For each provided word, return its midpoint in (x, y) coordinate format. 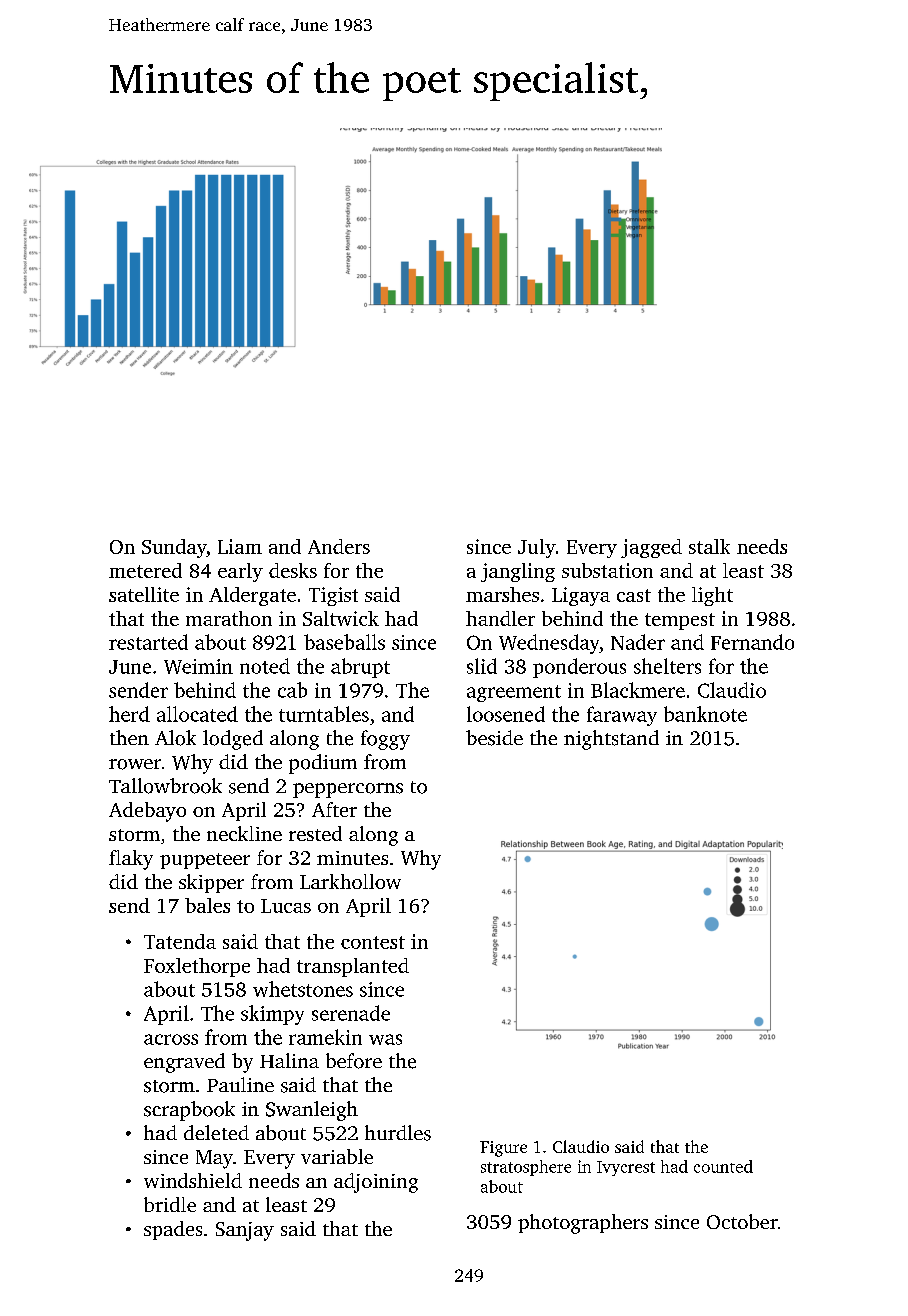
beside (494, 738)
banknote (705, 714)
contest (373, 942)
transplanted (353, 967)
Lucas (286, 906)
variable (337, 1156)
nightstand (611, 740)
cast (634, 595)
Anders (339, 546)
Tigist (333, 596)
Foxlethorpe (197, 967)
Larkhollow (350, 881)
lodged (233, 740)
